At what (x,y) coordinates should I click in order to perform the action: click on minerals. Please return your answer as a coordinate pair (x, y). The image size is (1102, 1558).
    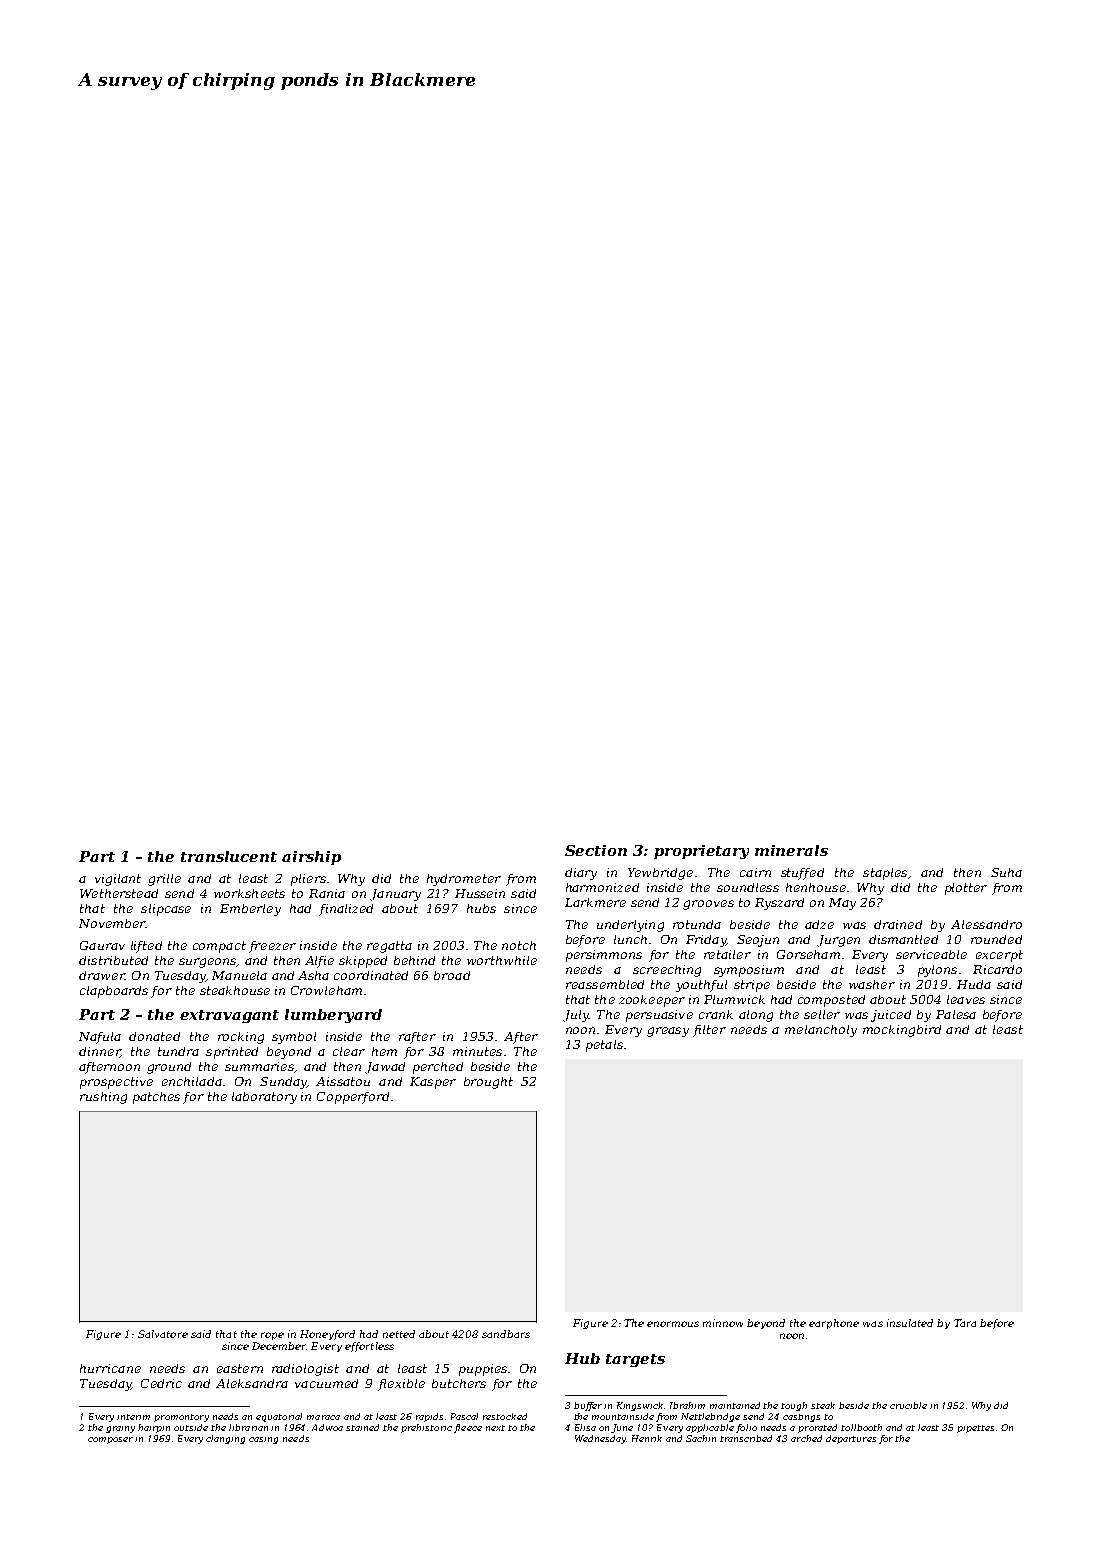
    Looking at the image, I should click on (791, 850).
